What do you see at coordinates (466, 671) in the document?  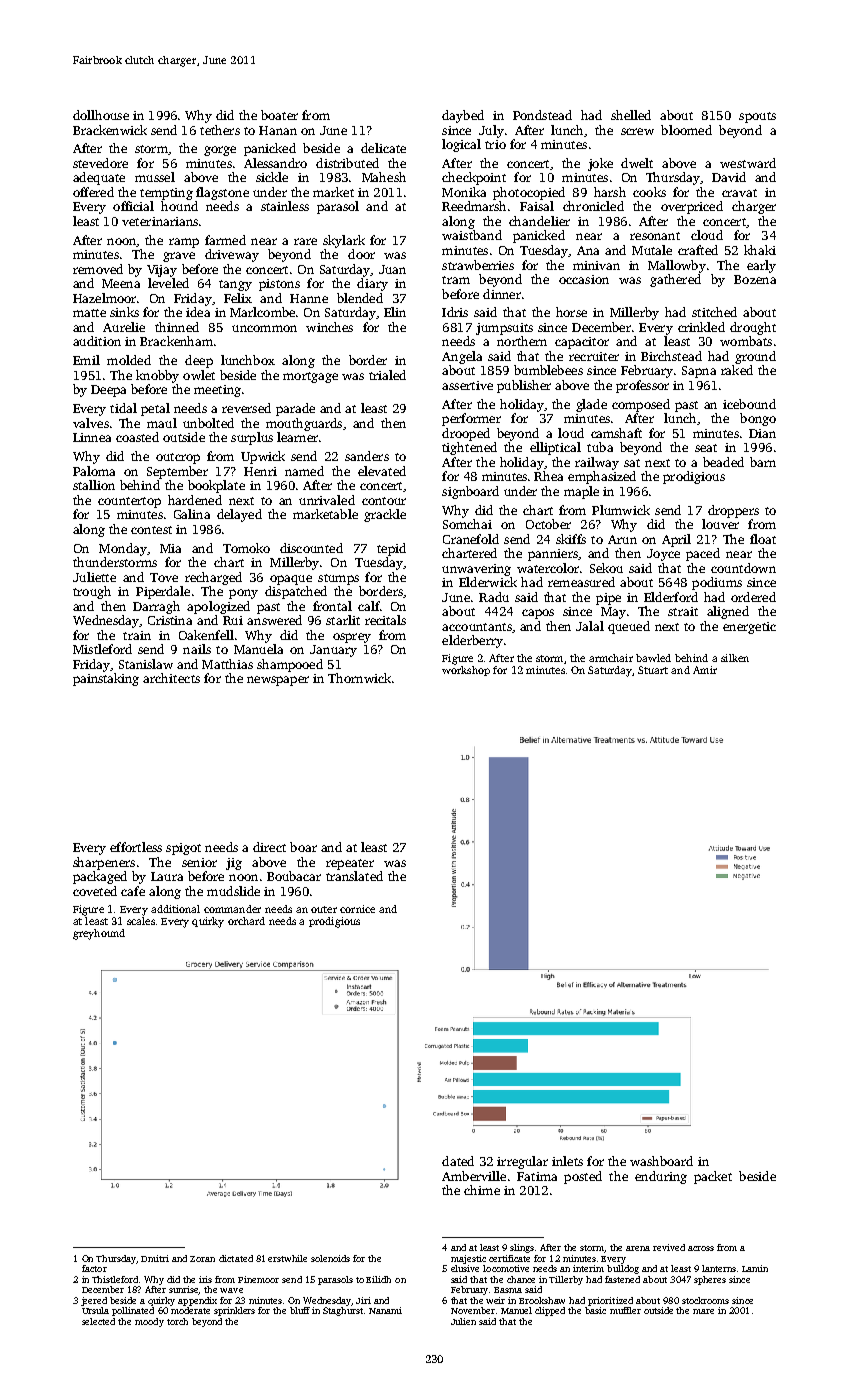 I see `workshop` at bounding box center [466, 671].
